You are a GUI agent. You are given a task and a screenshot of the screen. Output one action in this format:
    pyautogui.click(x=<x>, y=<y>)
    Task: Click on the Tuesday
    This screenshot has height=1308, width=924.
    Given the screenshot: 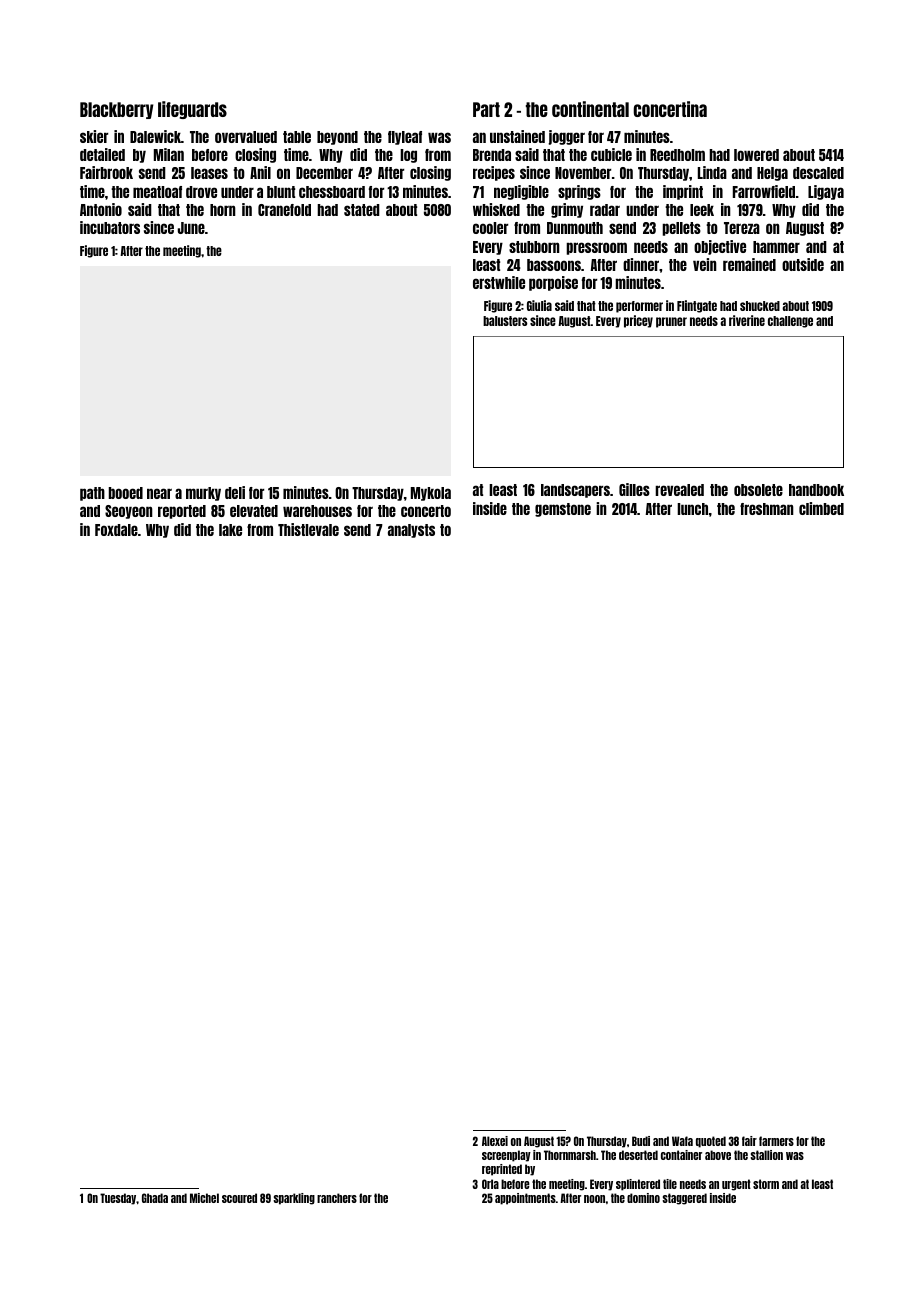 What is the action you would take?
    pyautogui.click(x=118, y=1199)
